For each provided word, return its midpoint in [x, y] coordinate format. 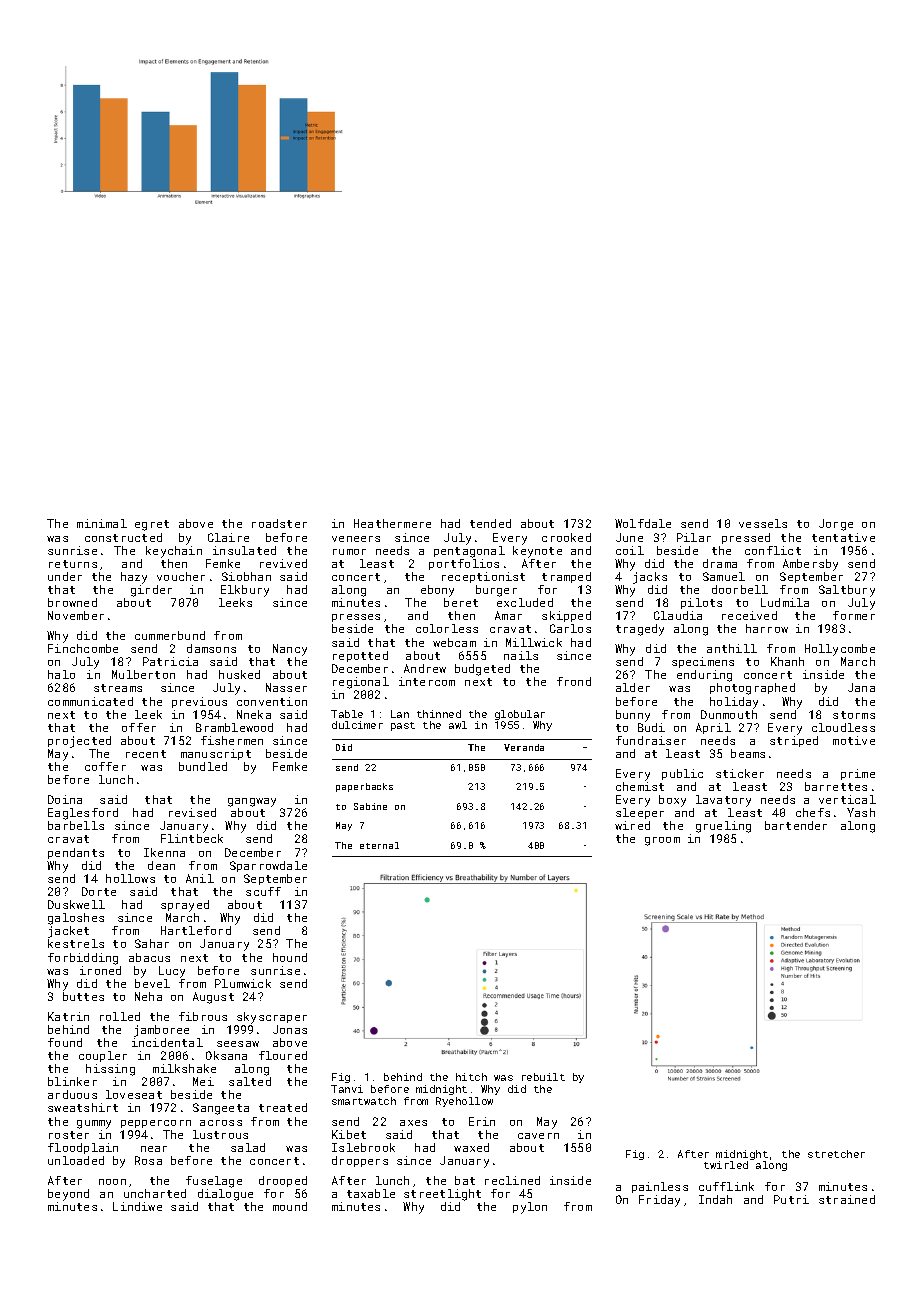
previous [199, 702]
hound [290, 957]
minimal [102, 523]
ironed [100, 970]
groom [662, 841]
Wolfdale [643, 523]
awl [458, 725]
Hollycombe [840, 650]
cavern [538, 1136]
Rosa [148, 1160]
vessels [763, 523]
